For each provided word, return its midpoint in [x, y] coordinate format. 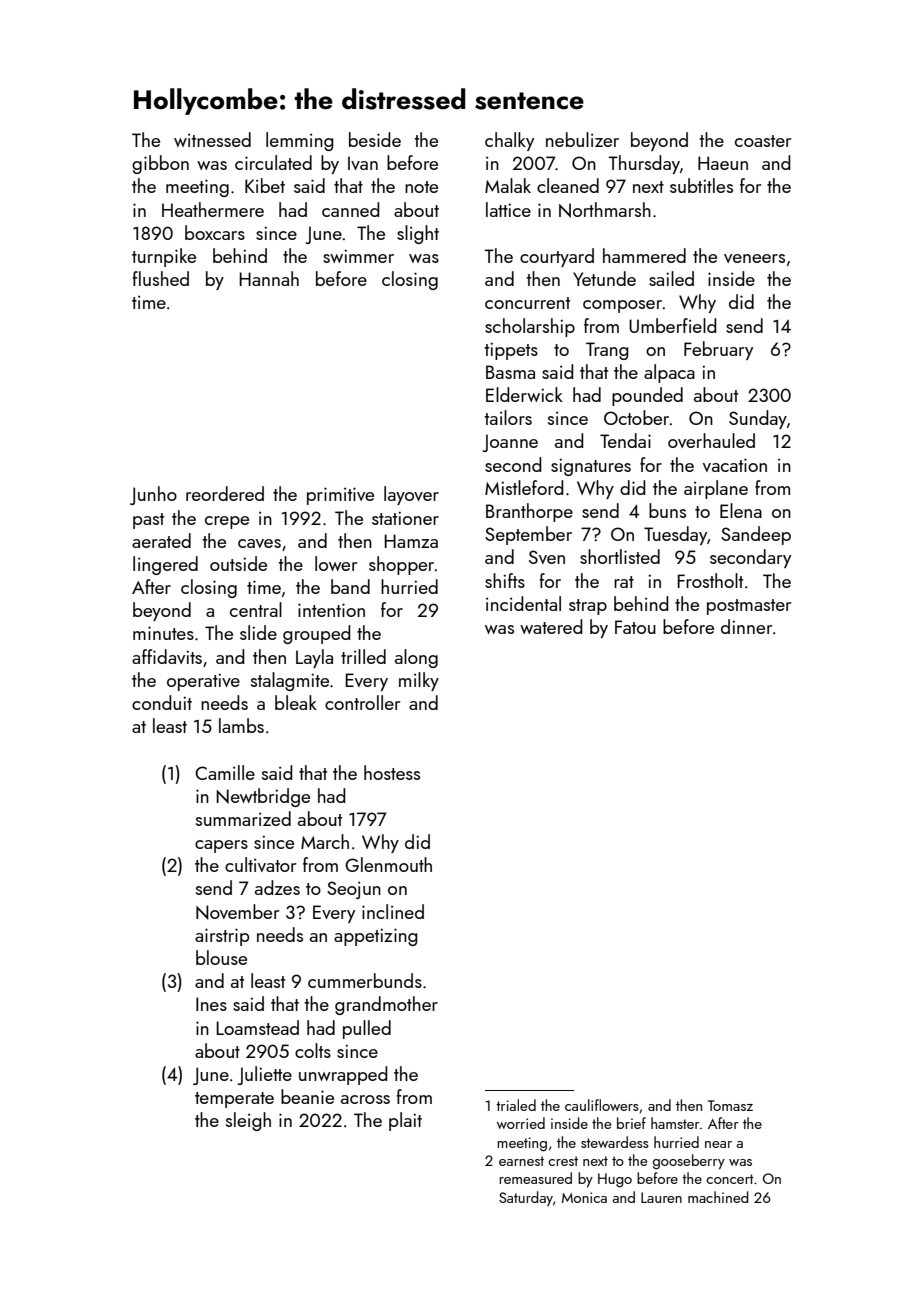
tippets [511, 351]
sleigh [248, 1121]
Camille [225, 772]
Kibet [265, 185]
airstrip [222, 937]
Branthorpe [529, 512]
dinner [746, 626]
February [718, 350]
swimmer [358, 256]
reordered [225, 493]
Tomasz [730, 1105]
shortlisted [620, 556]
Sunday [758, 419]
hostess [392, 772]
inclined [393, 911]
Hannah [269, 278]
